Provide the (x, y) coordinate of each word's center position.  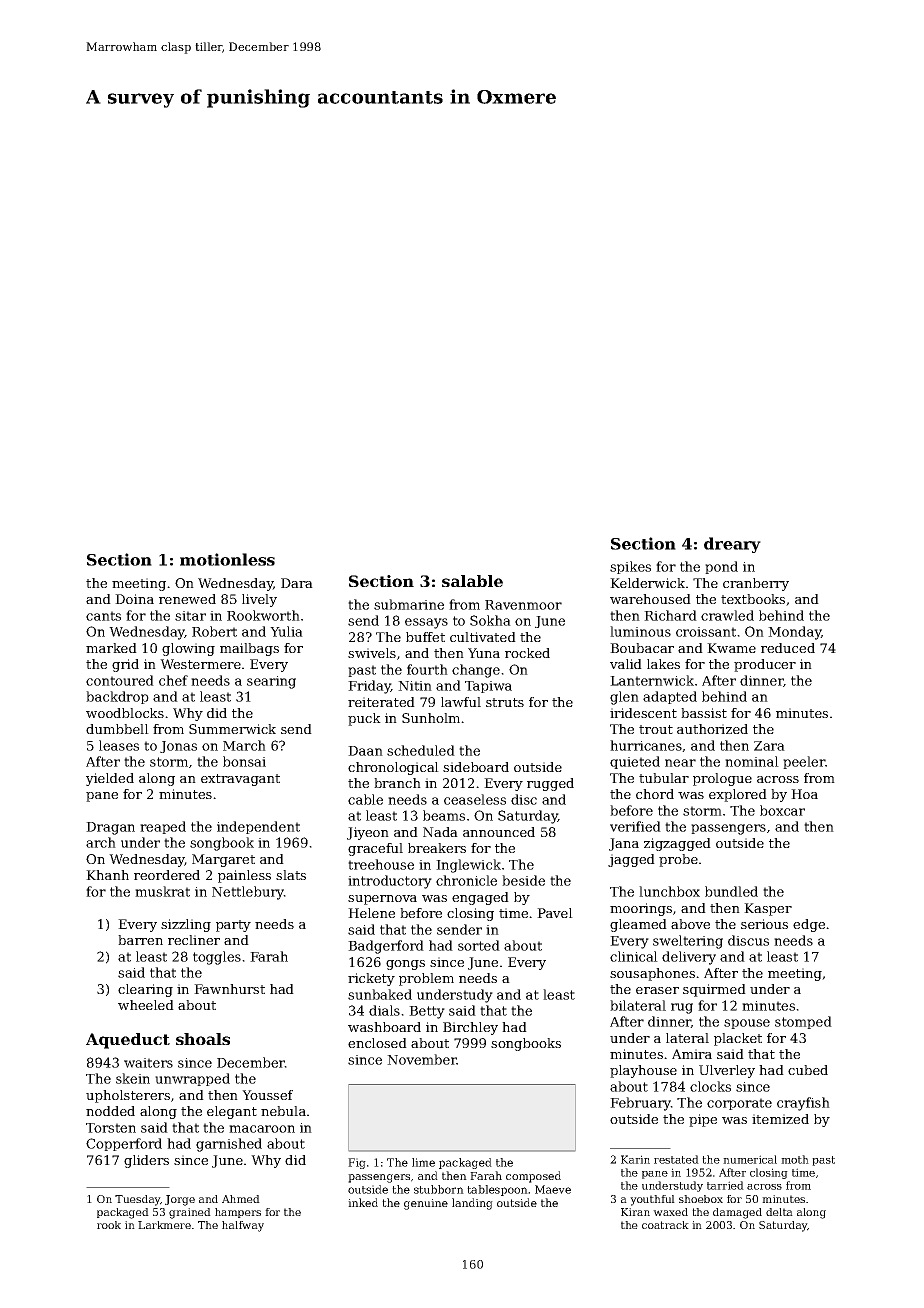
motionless (227, 559)
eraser (657, 990)
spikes (630, 567)
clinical (634, 956)
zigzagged (677, 844)
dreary (732, 545)
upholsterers (128, 1096)
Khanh (107, 875)
